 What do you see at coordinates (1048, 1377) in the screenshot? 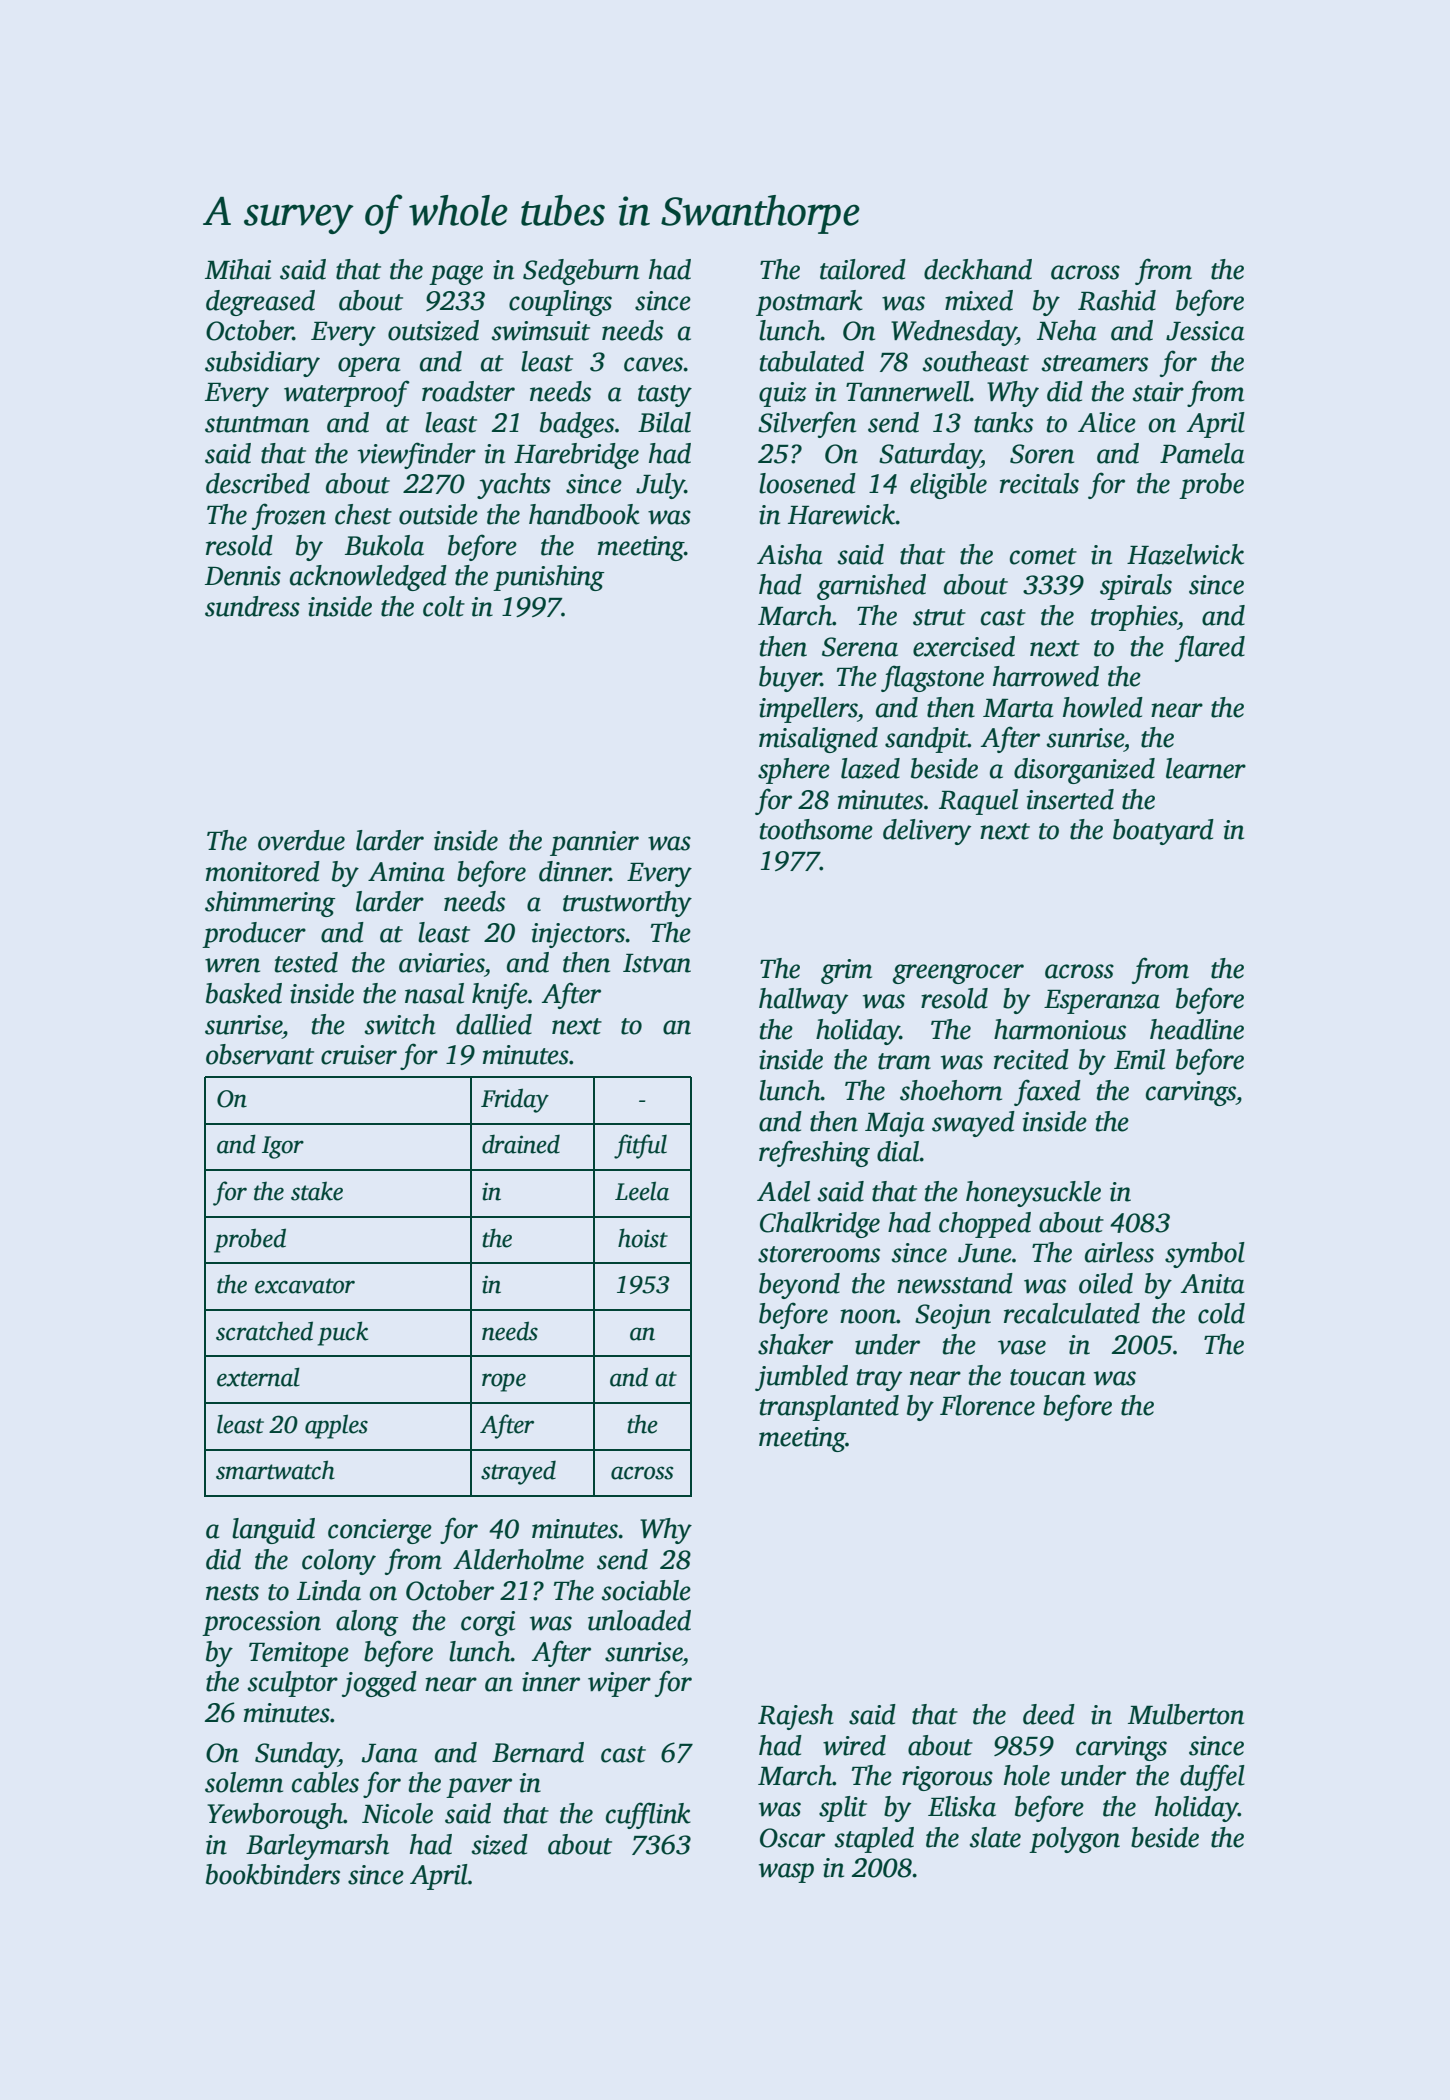
I see `toucan` at bounding box center [1048, 1377].
